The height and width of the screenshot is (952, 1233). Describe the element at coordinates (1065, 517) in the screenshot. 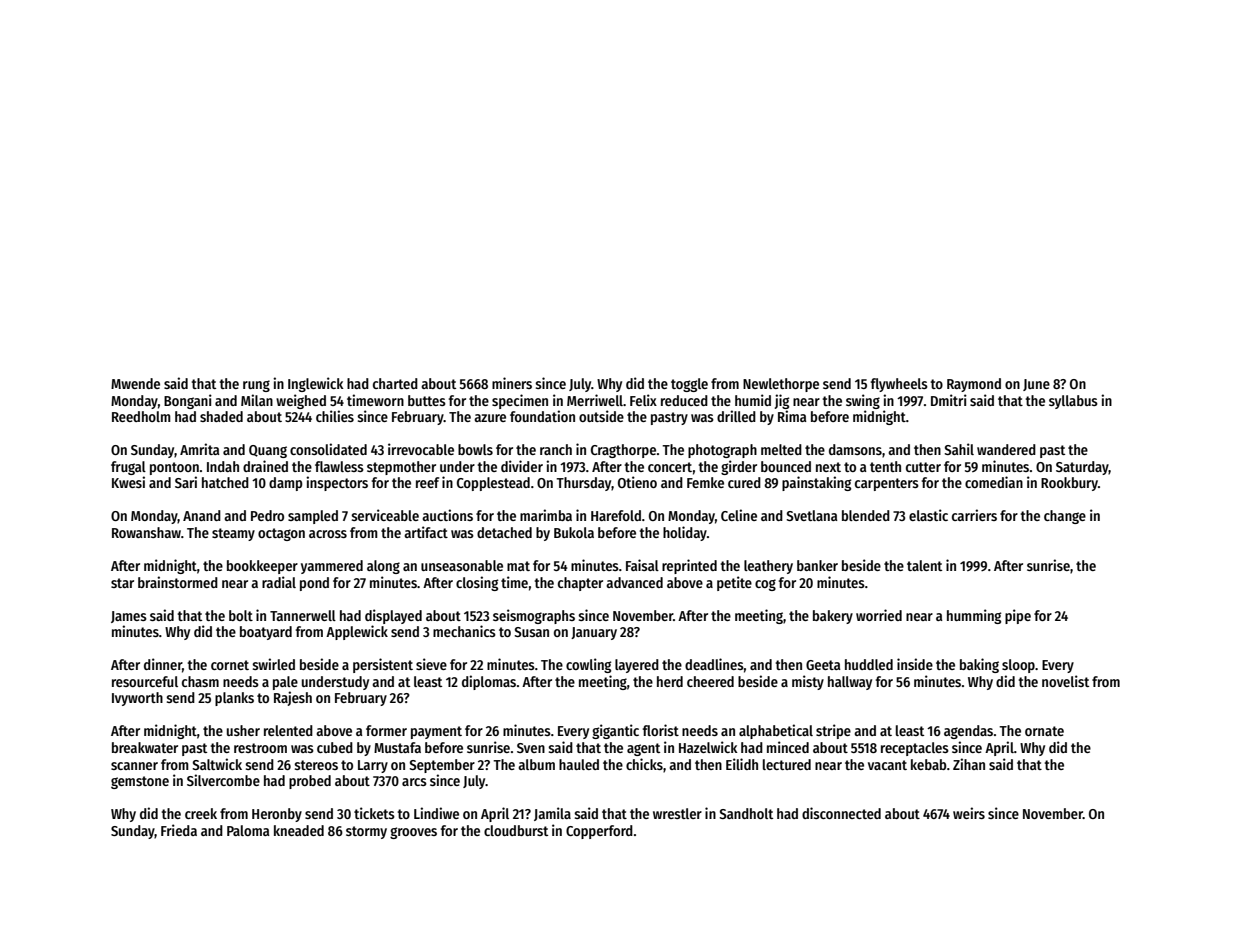

I see `change` at that location.
